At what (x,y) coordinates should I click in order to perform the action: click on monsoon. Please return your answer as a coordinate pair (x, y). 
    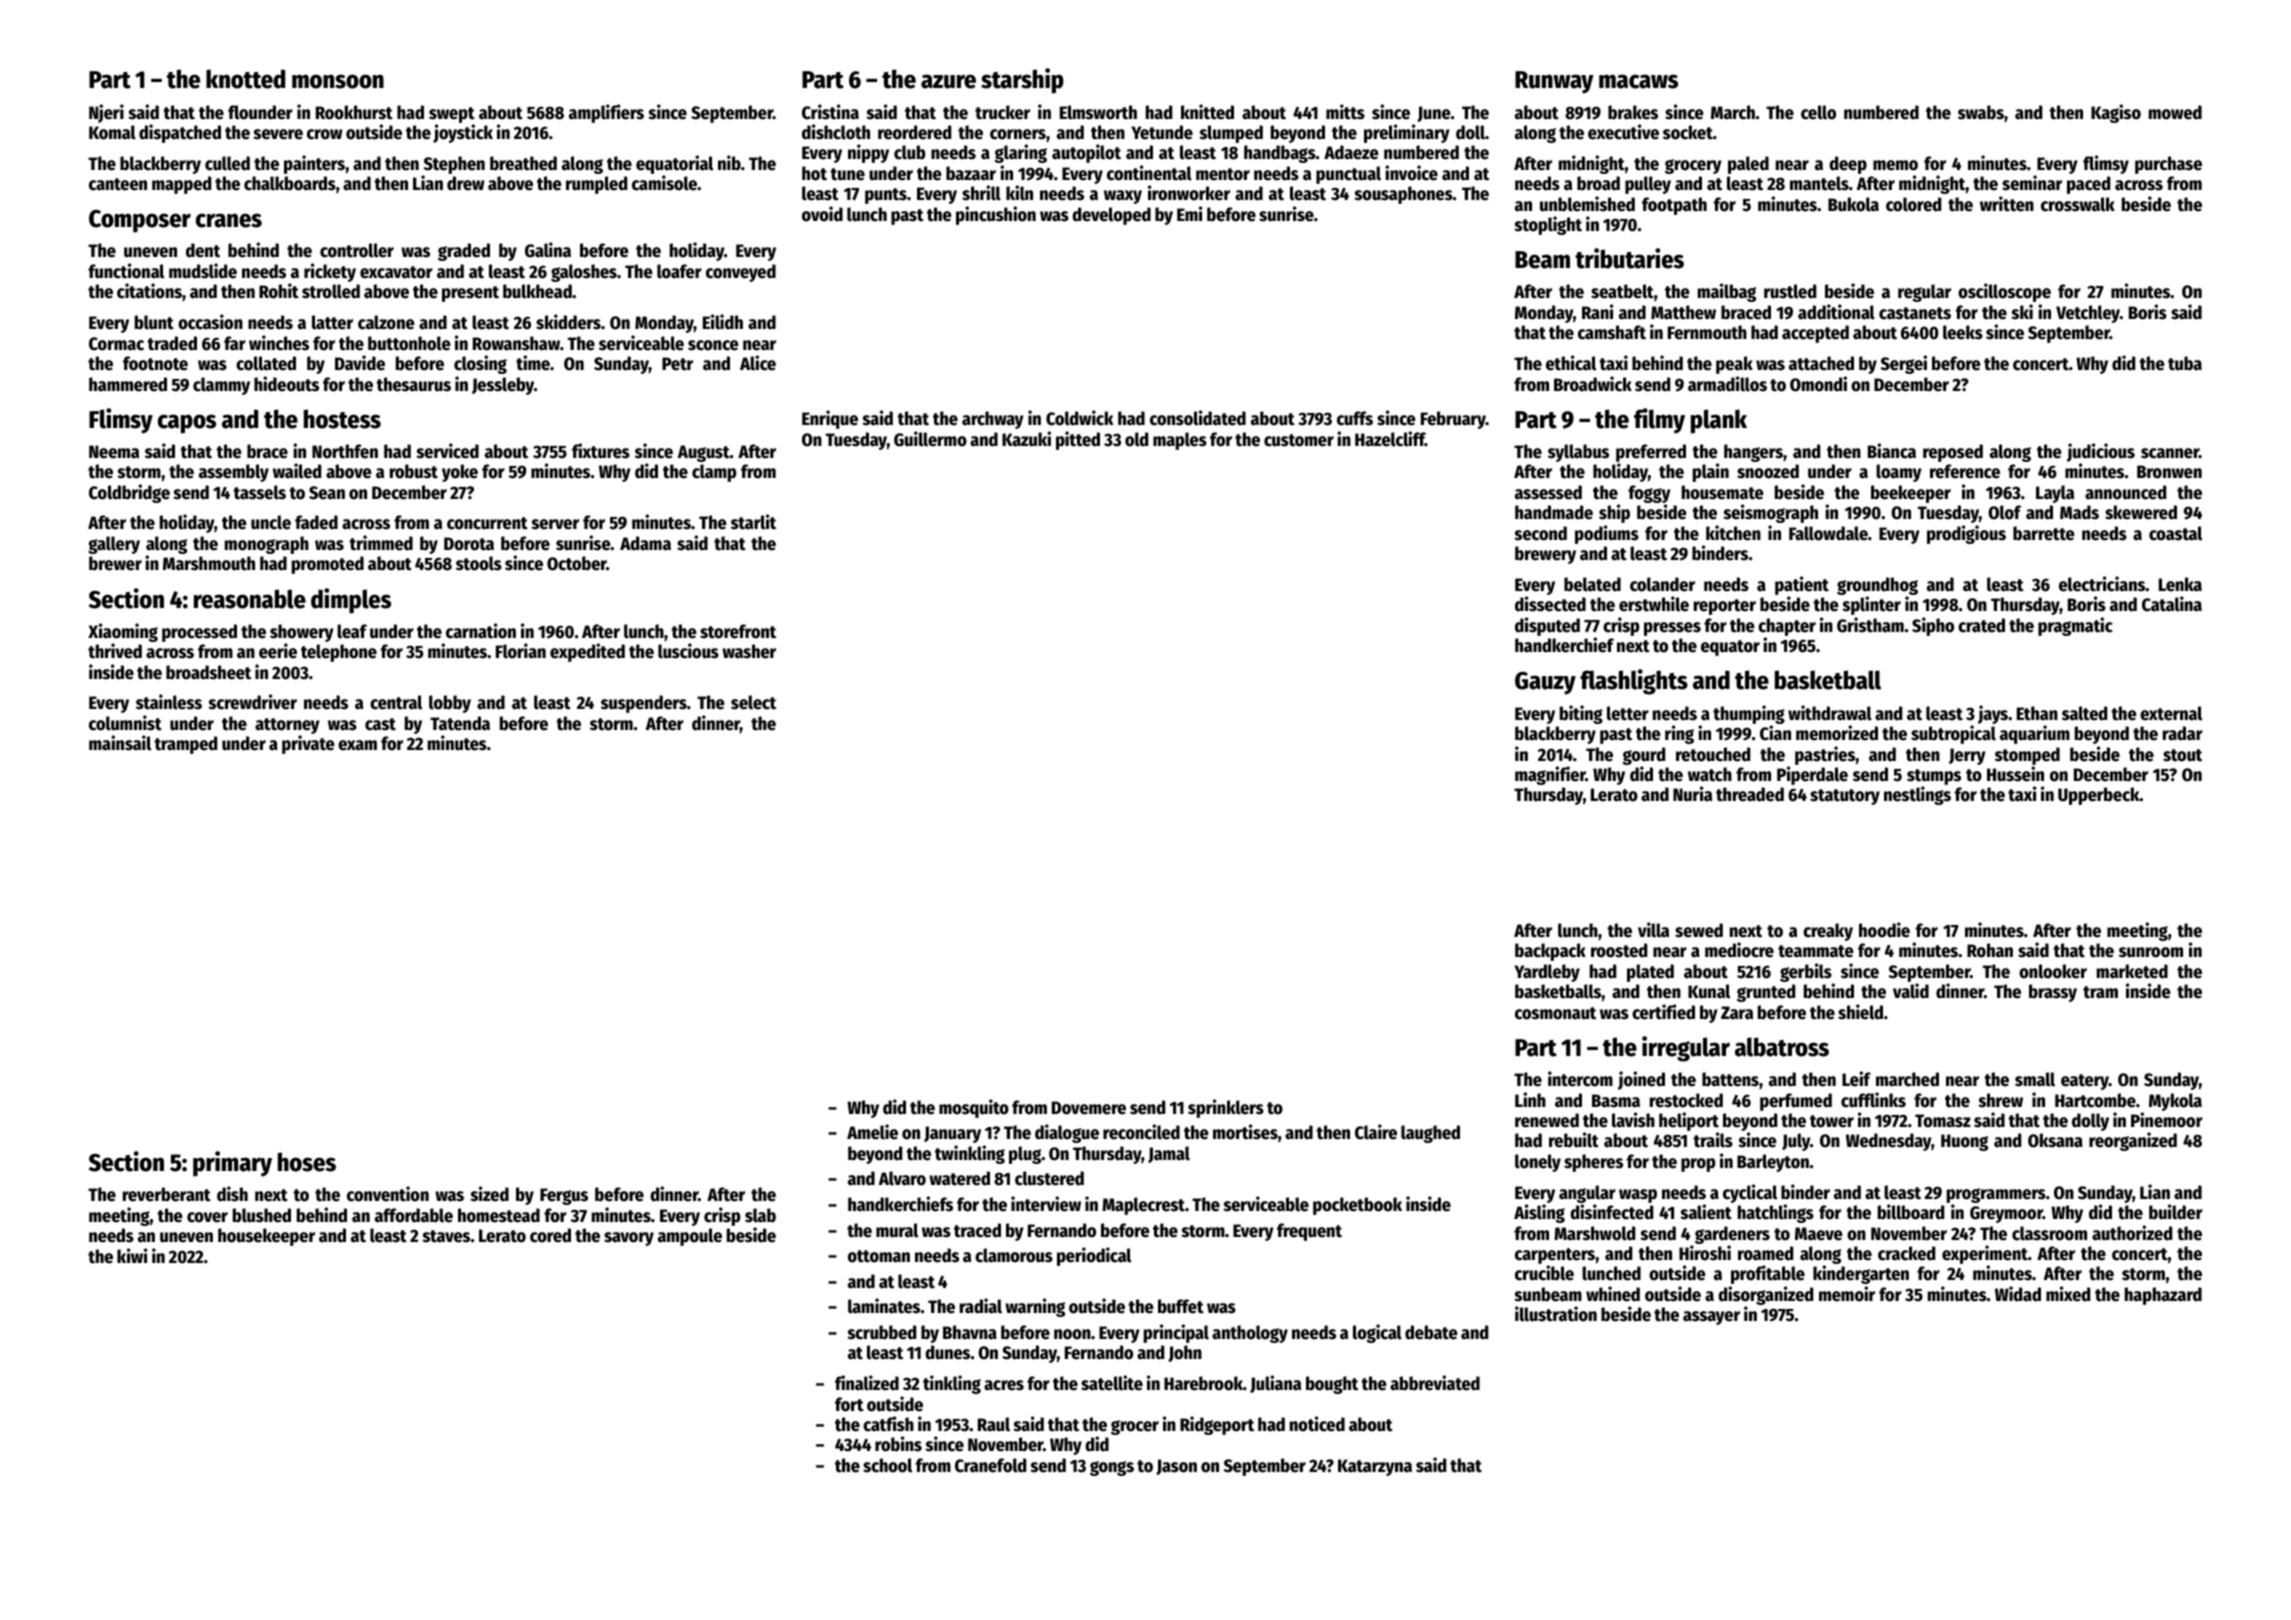
    Looking at the image, I should click on (338, 81).
